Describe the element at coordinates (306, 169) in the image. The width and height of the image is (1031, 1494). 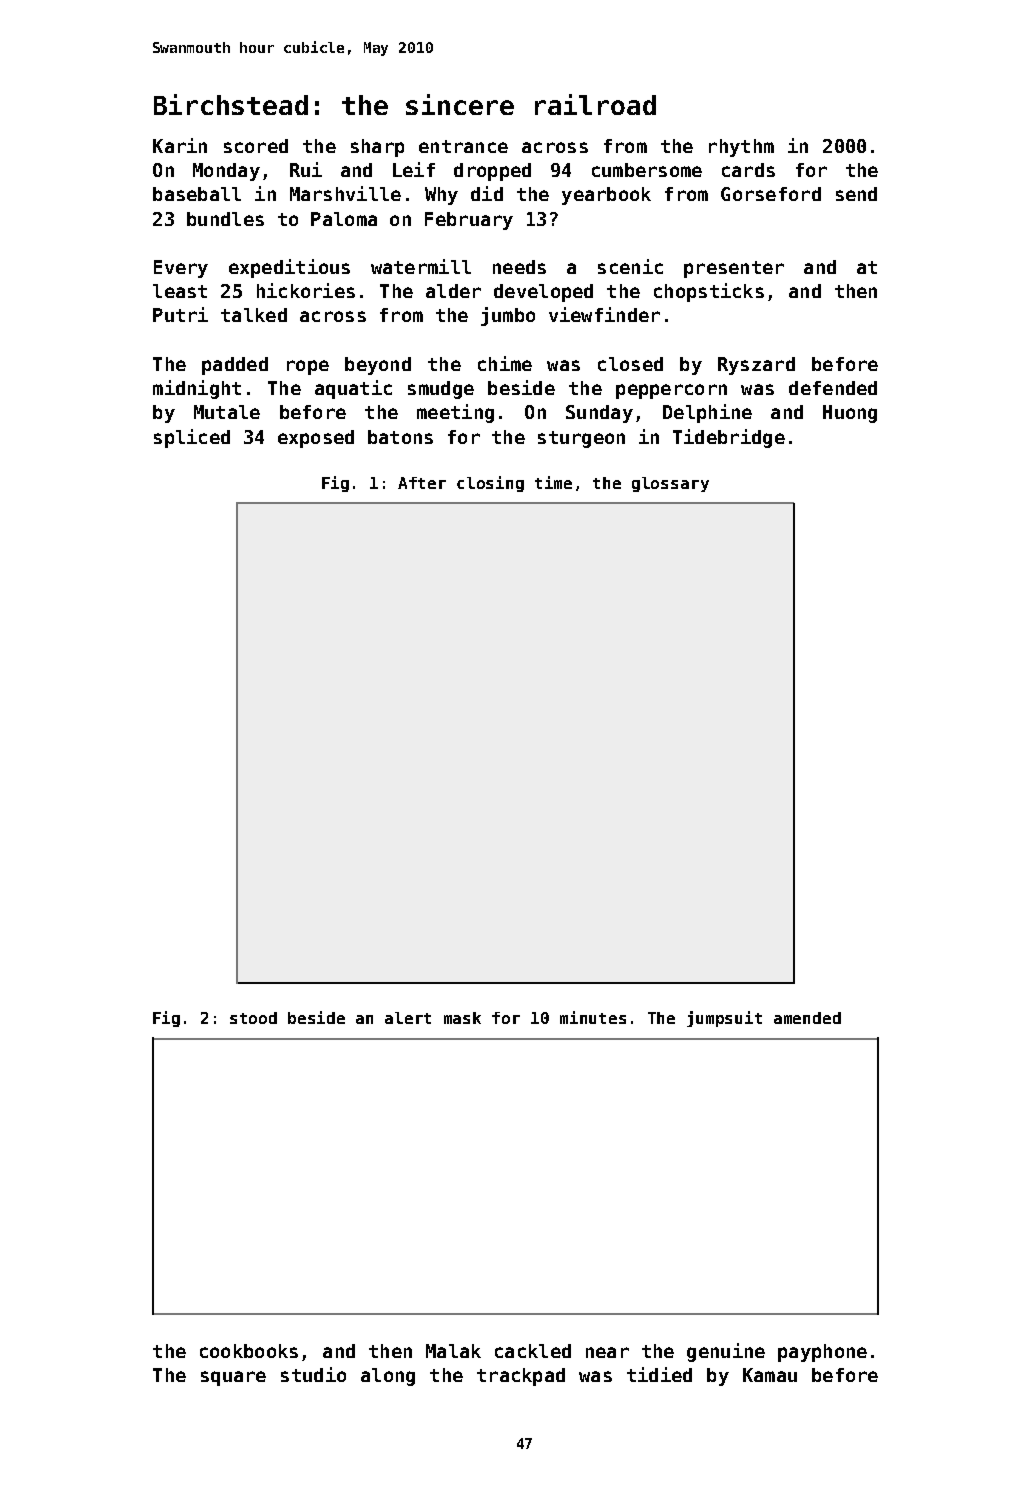
I see `Rui` at that location.
